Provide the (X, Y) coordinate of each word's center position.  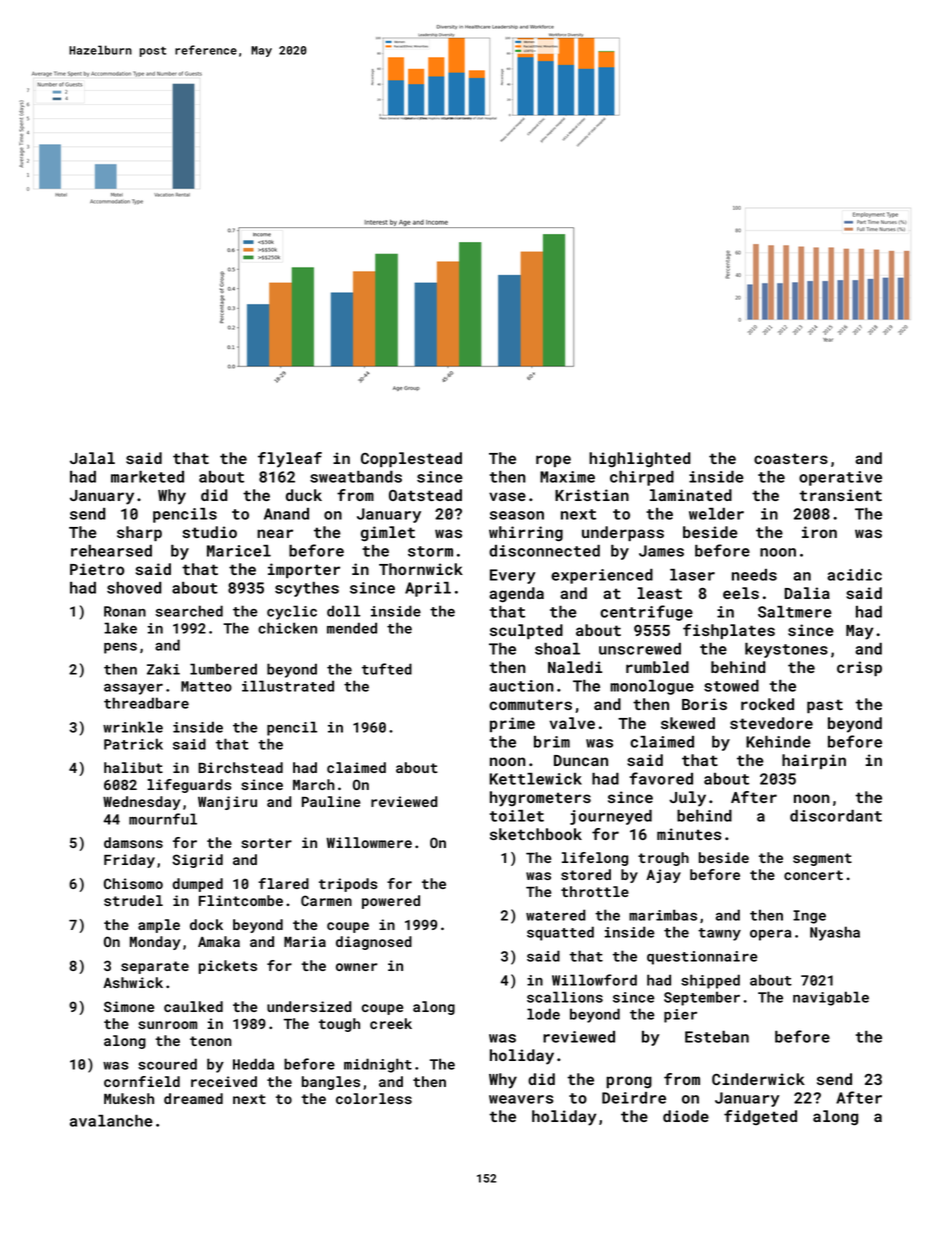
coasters (791, 458)
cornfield (142, 1081)
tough (339, 1025)
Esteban (717, 1037)
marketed (147, 477)
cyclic (292, 612)
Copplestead (411, 459)
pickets (228, 967)
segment (822, 859)
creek (391, 1023)
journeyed (611, 817)
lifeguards (189, 786)
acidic (854, 575)
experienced (602, 576)
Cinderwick (758, 1079)
